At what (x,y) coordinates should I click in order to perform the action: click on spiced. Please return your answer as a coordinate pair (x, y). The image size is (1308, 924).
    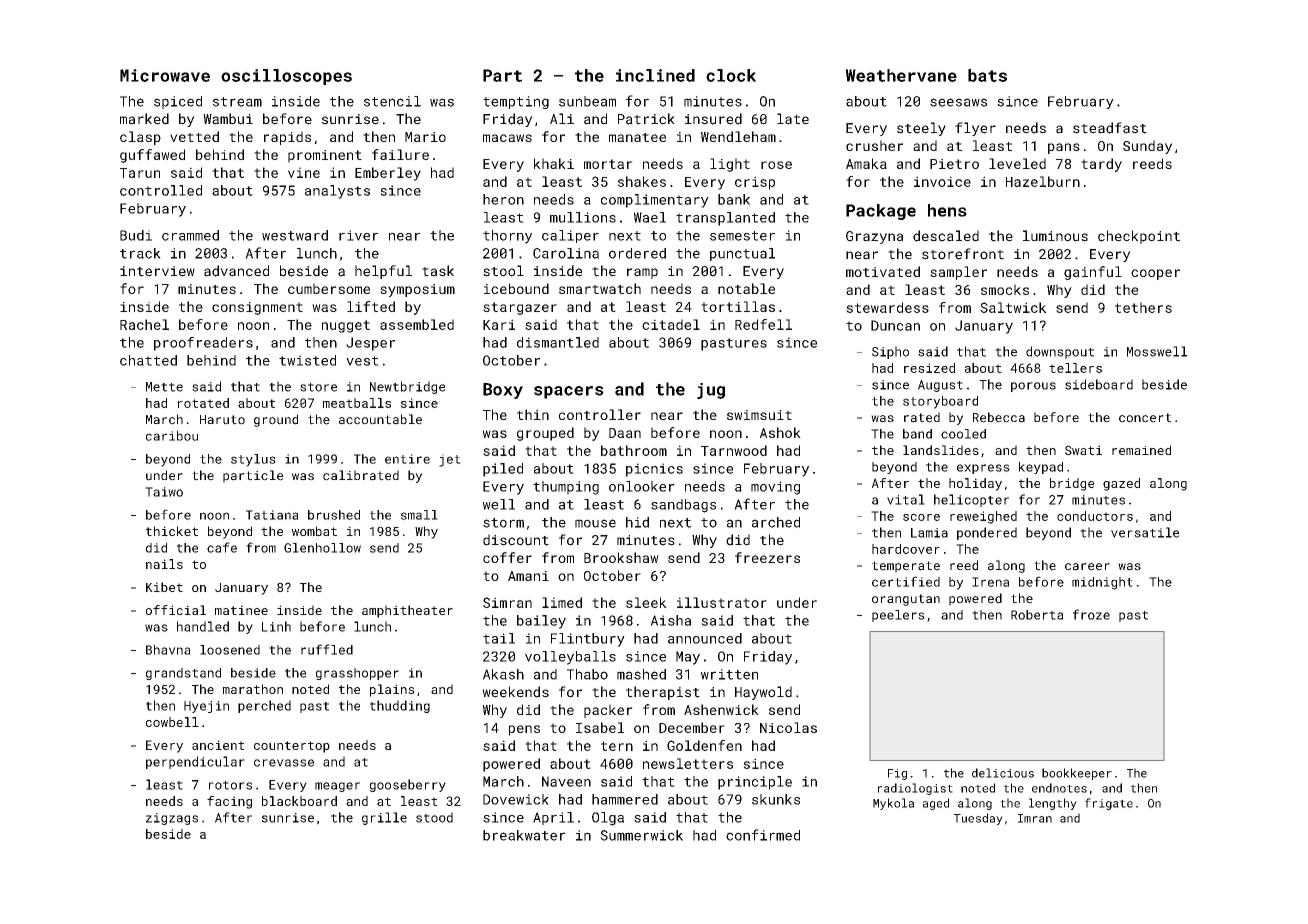
    Looking at the image, I should click on (178, 102).
